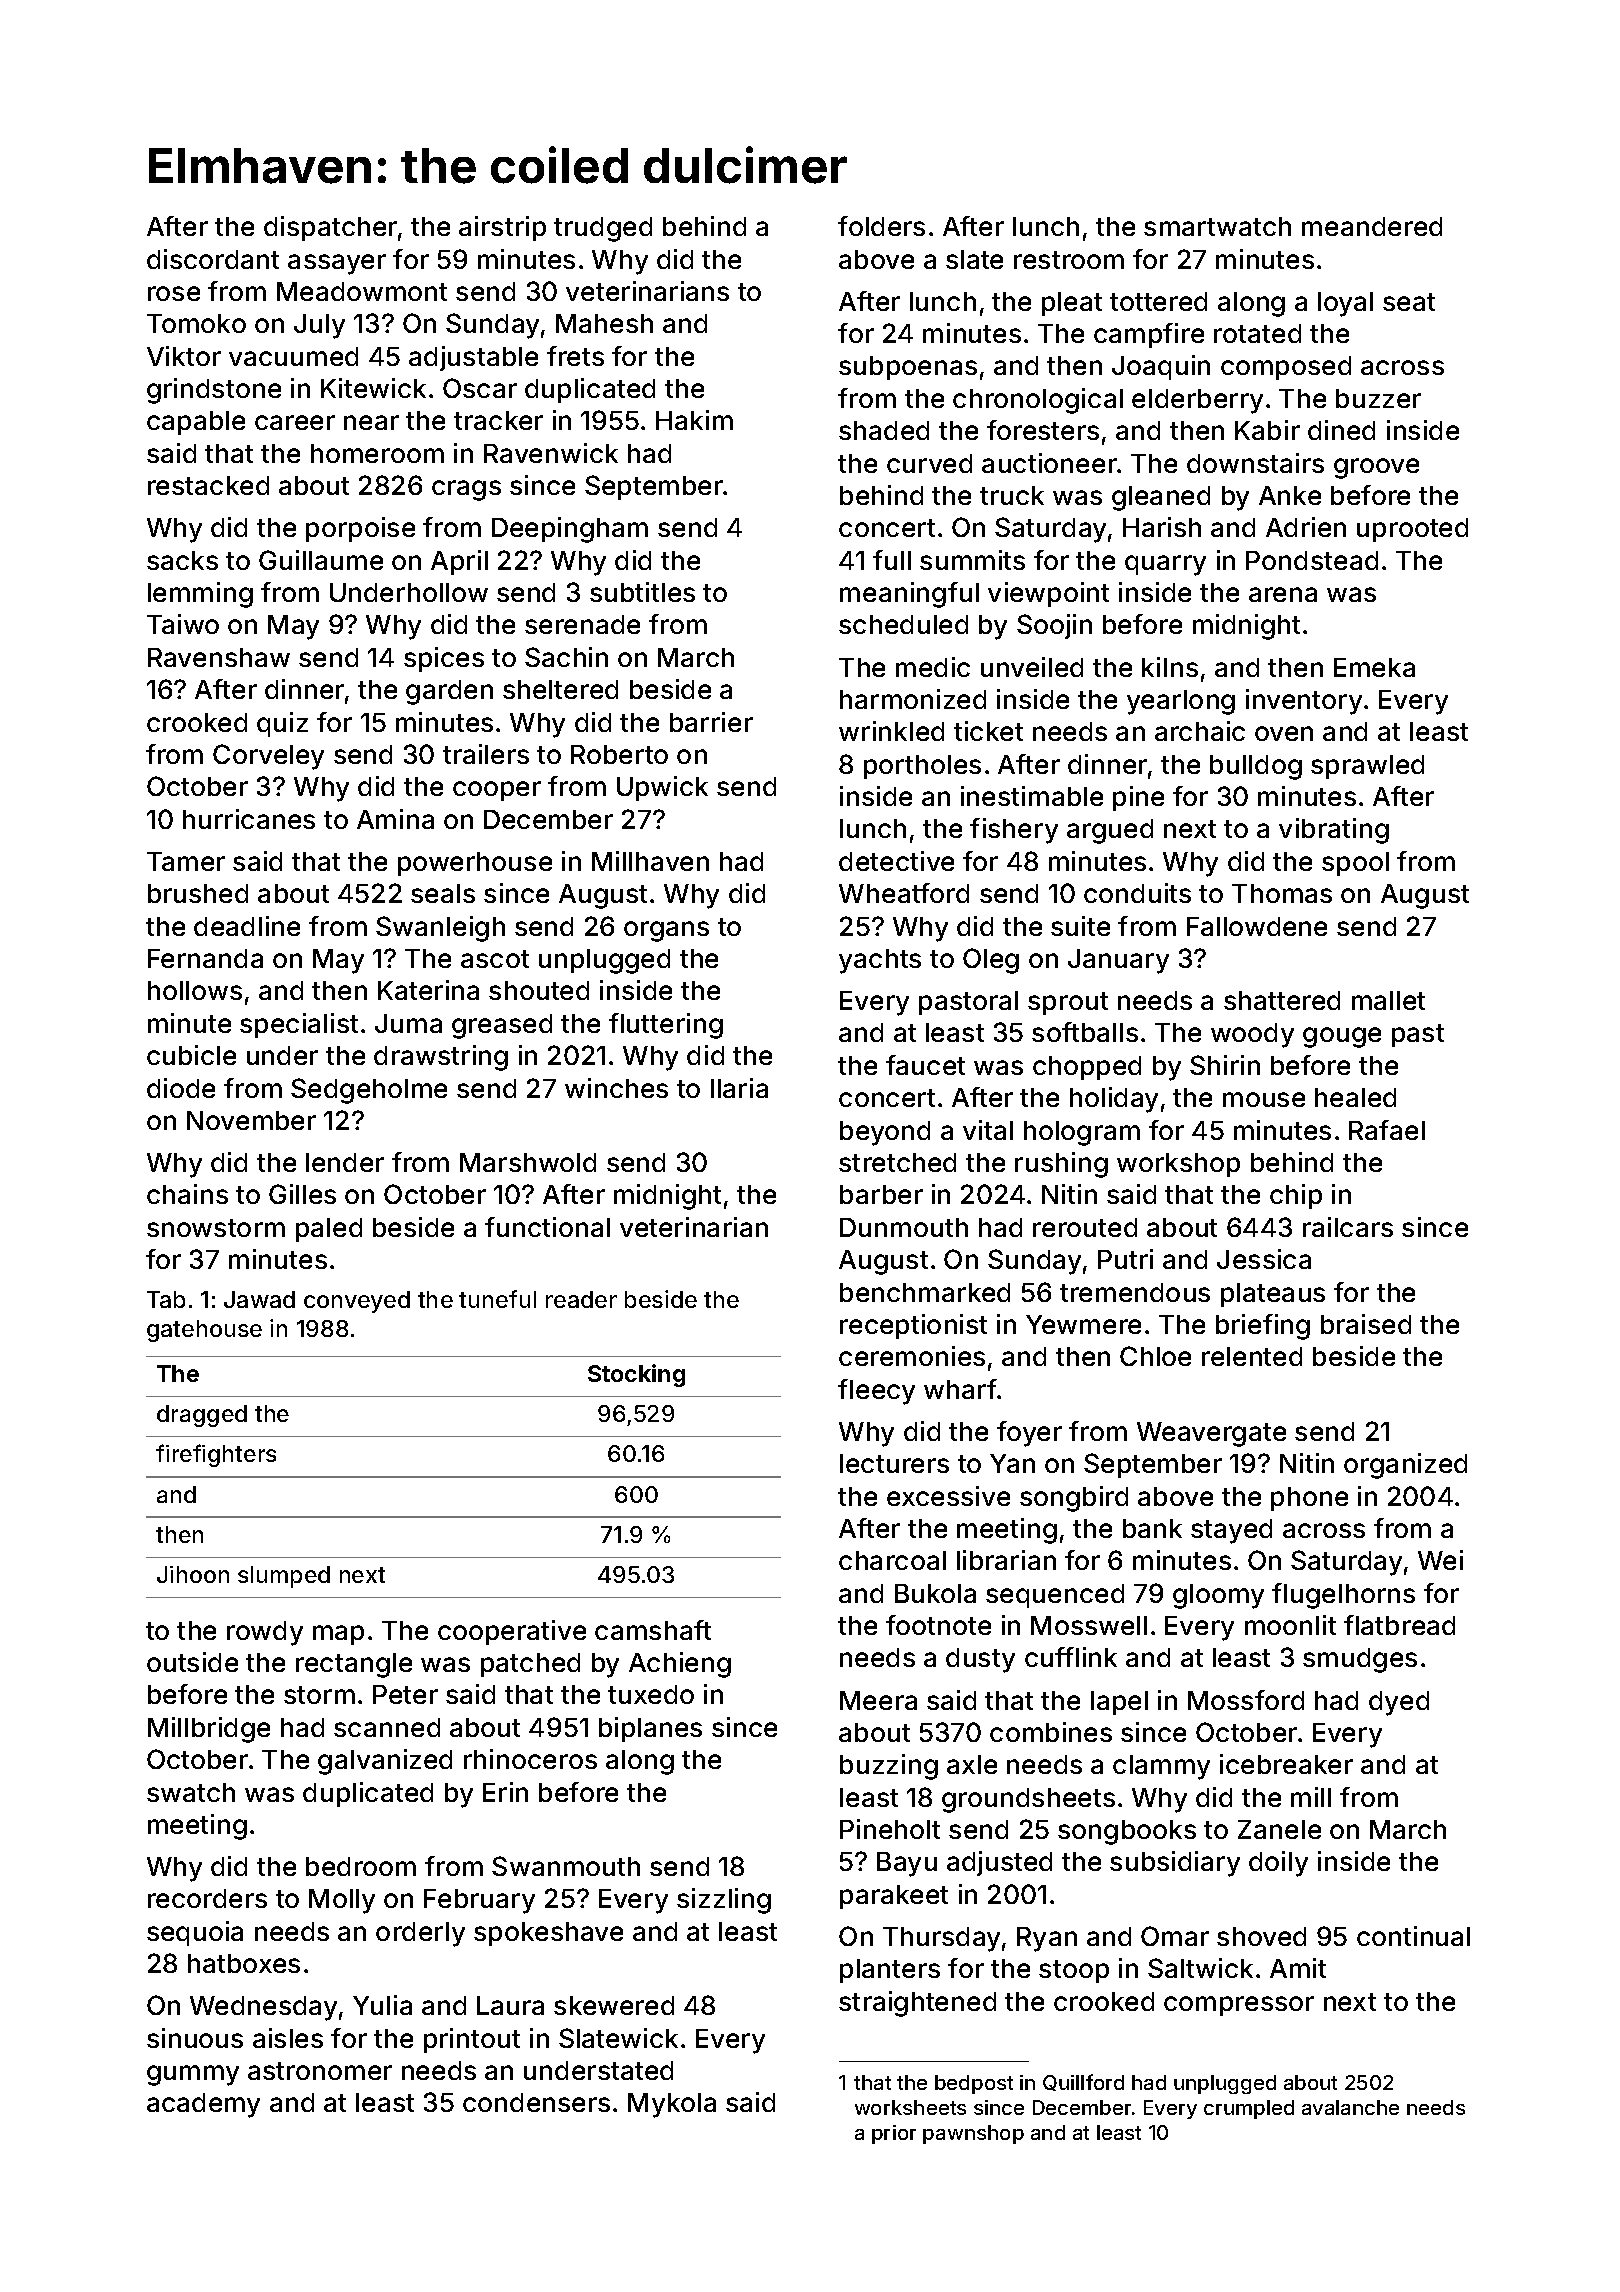 The image size is (1620, 2292). Describe the element at coordinates (711, 722) in the document. I see `barrier` at that location.
